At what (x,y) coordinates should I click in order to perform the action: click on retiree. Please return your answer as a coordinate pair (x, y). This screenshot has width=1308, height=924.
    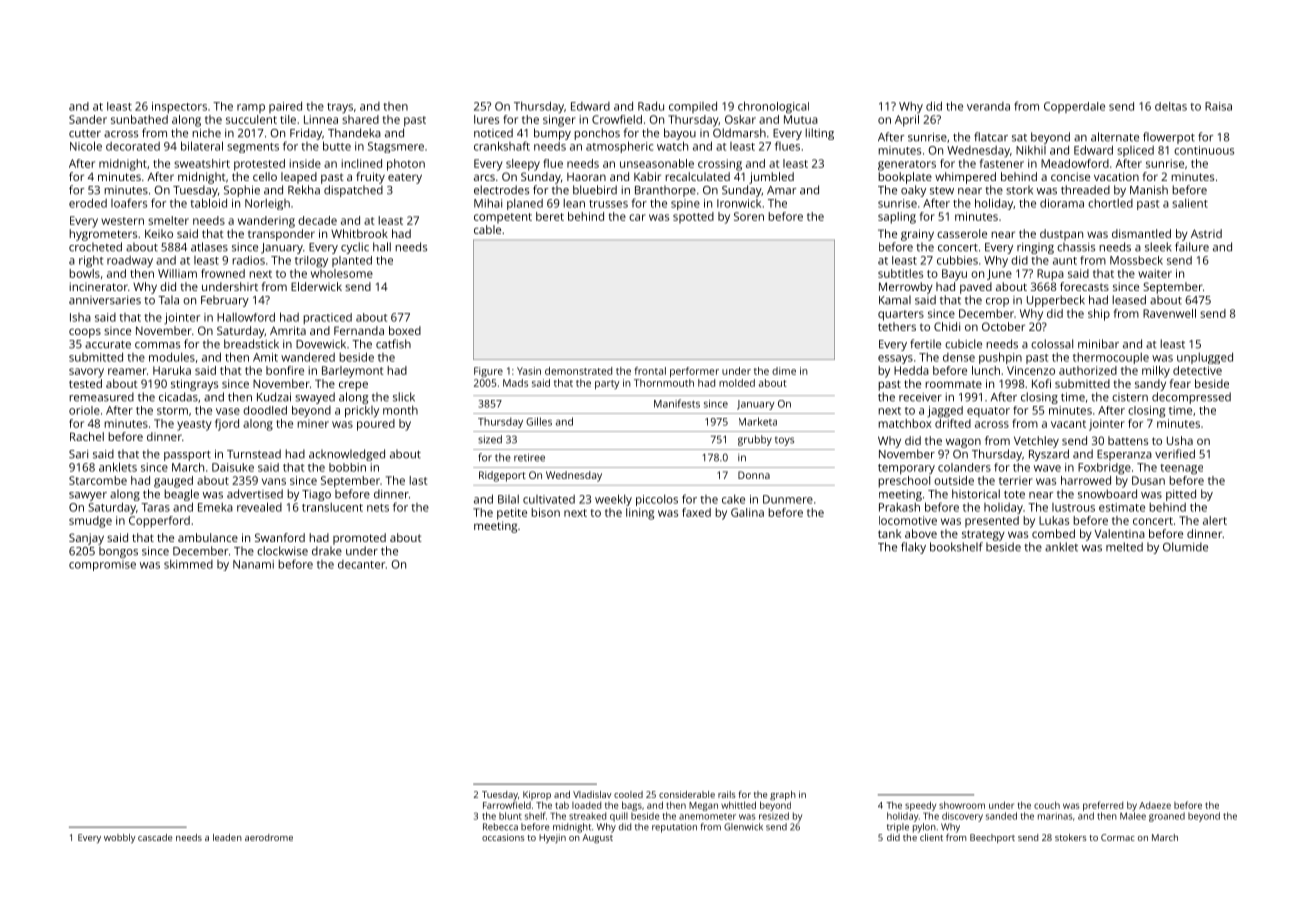
    Looking at the image, I should click on (529, 457).
